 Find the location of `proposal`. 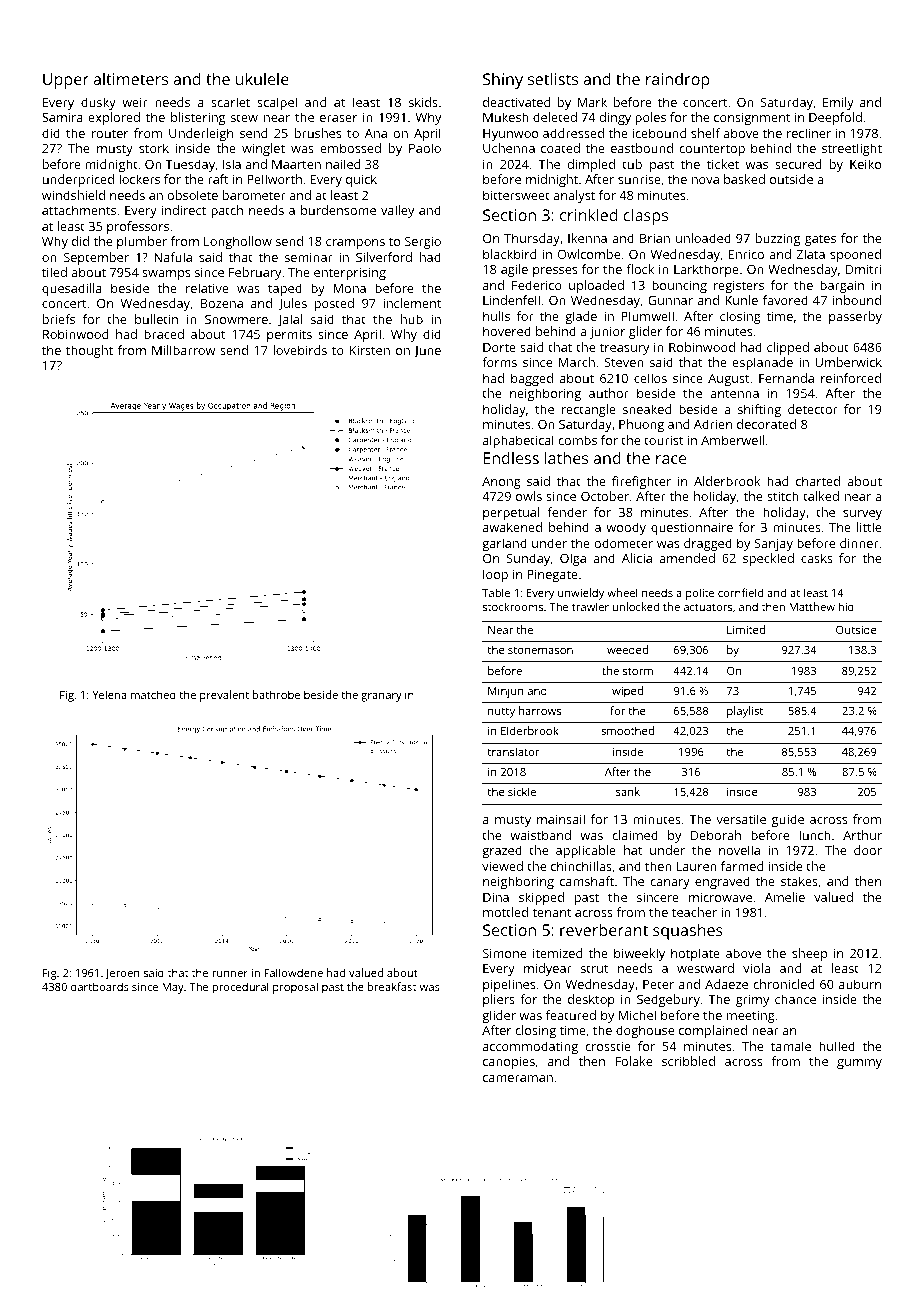

proposal is located at coordinates (295, 988).
